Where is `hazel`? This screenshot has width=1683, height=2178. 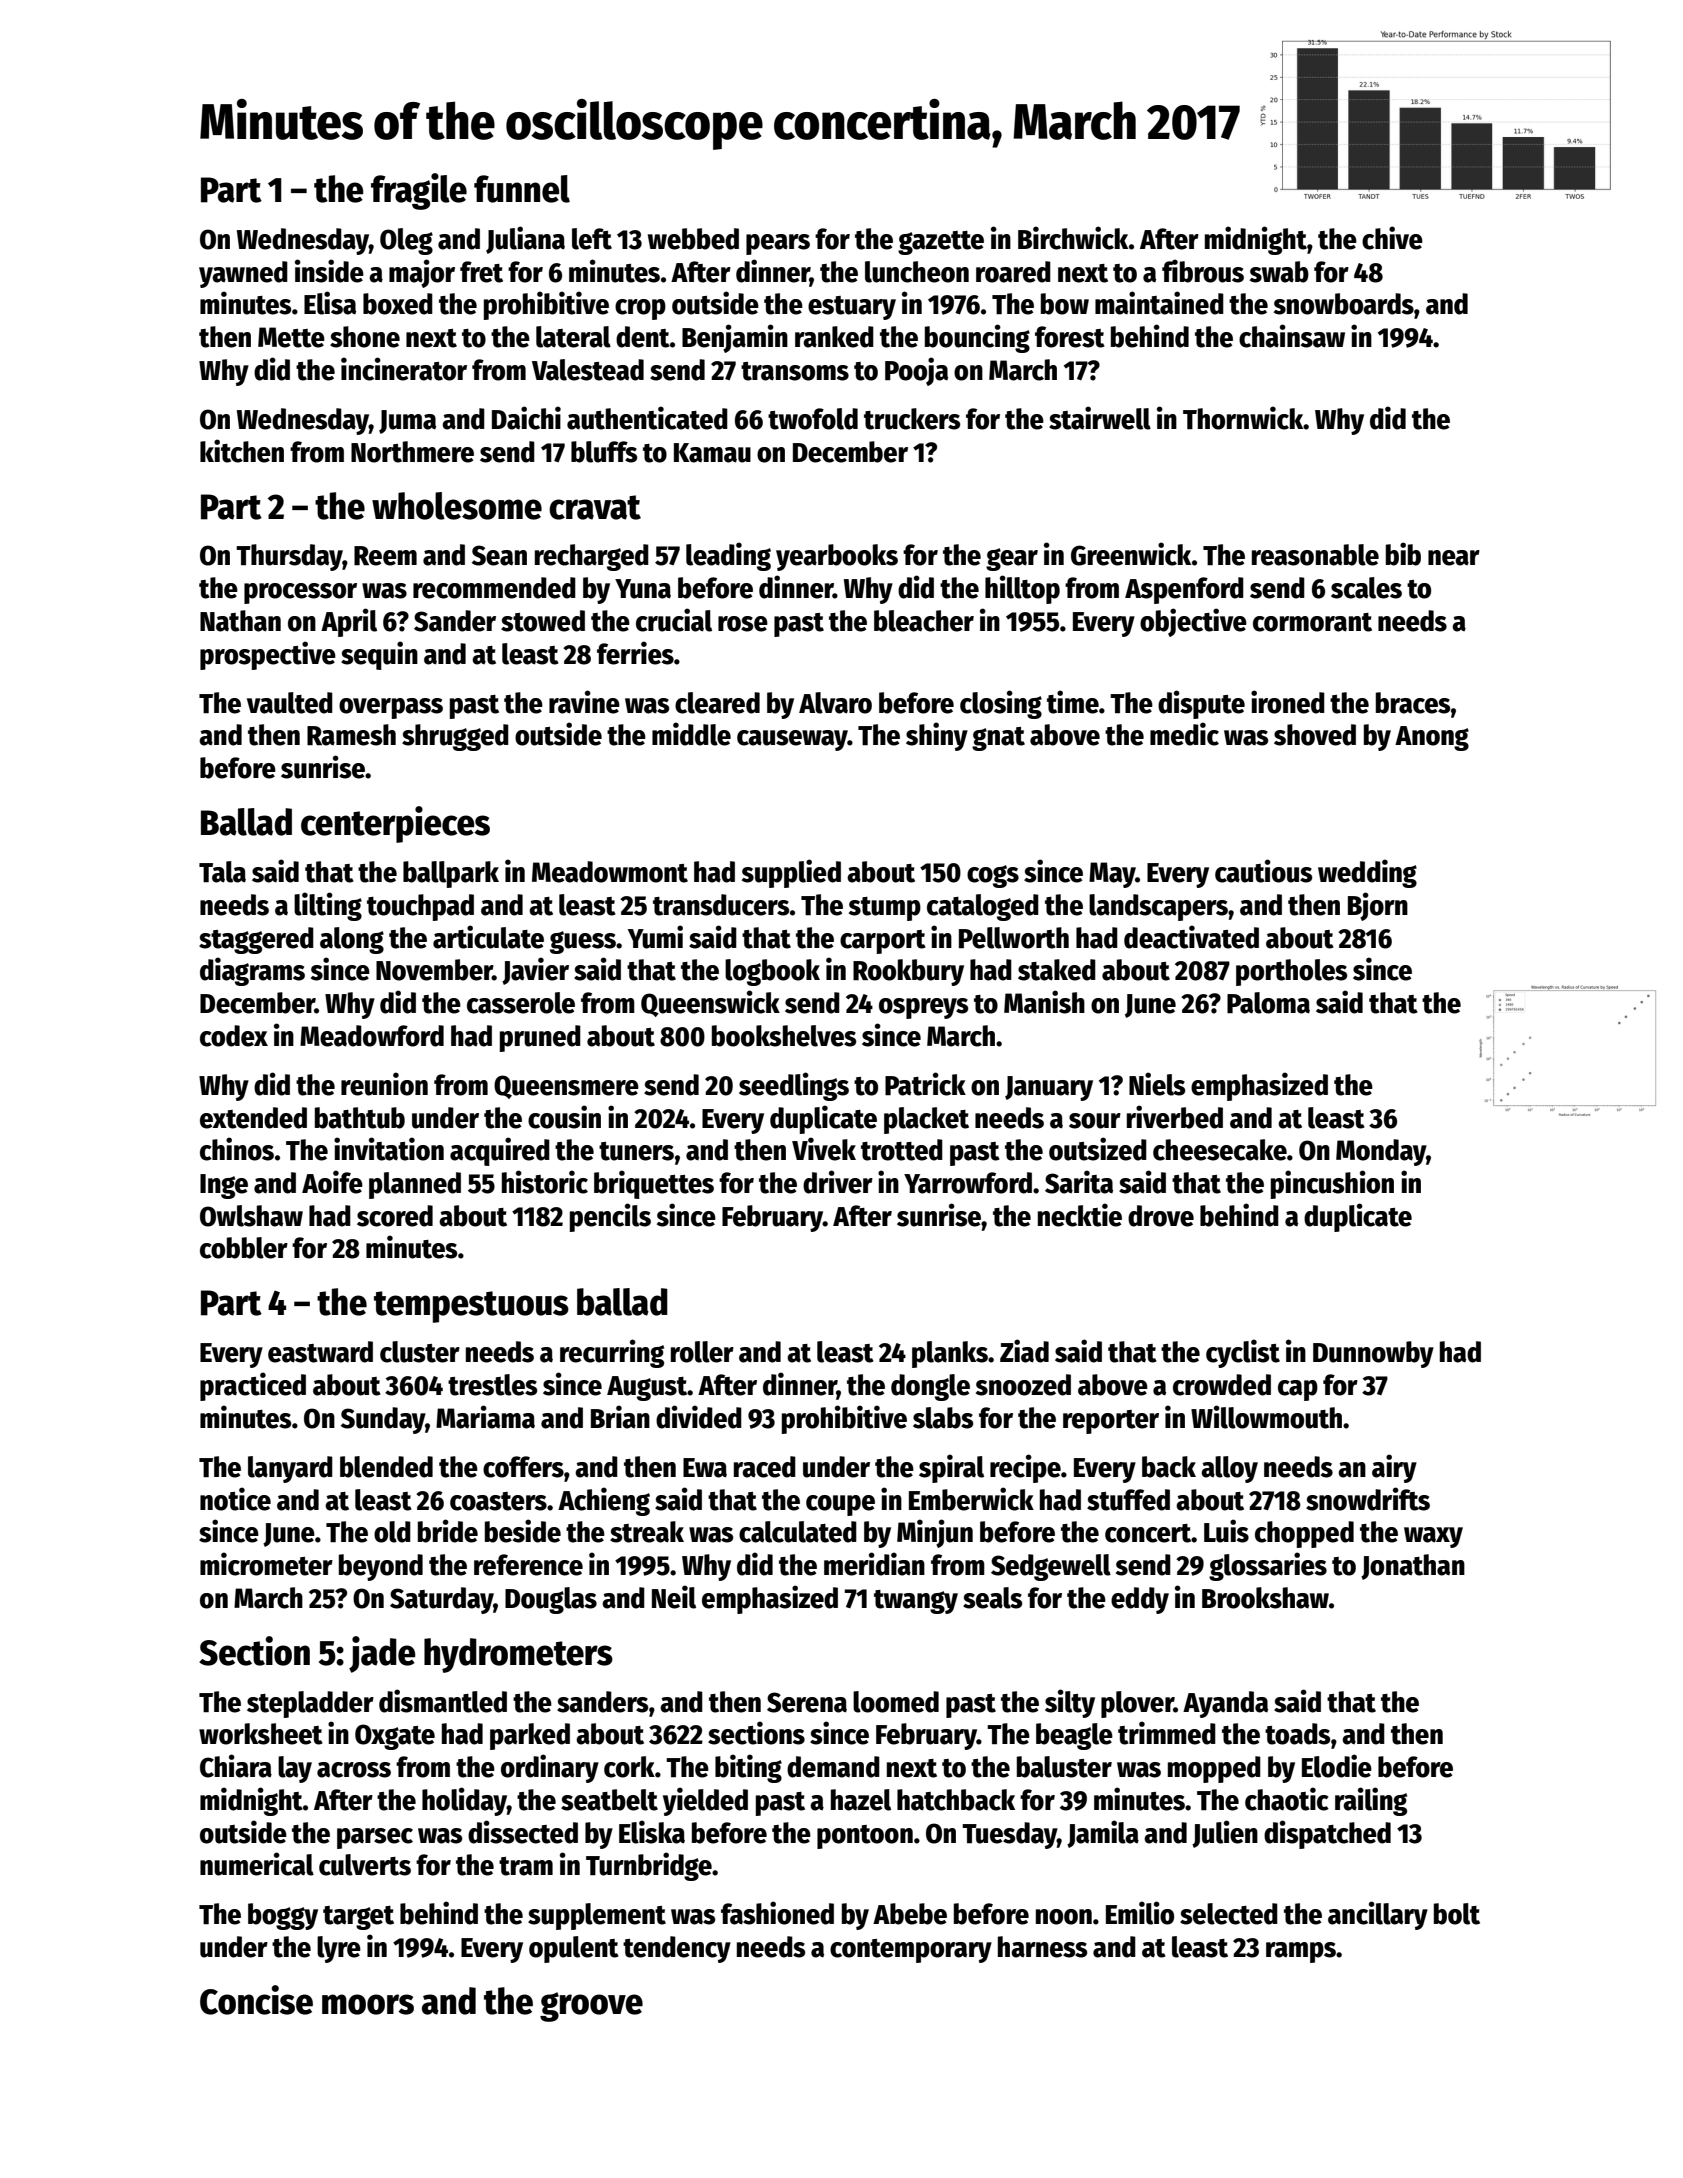 hazel is located at coordinates (861, 1800).
